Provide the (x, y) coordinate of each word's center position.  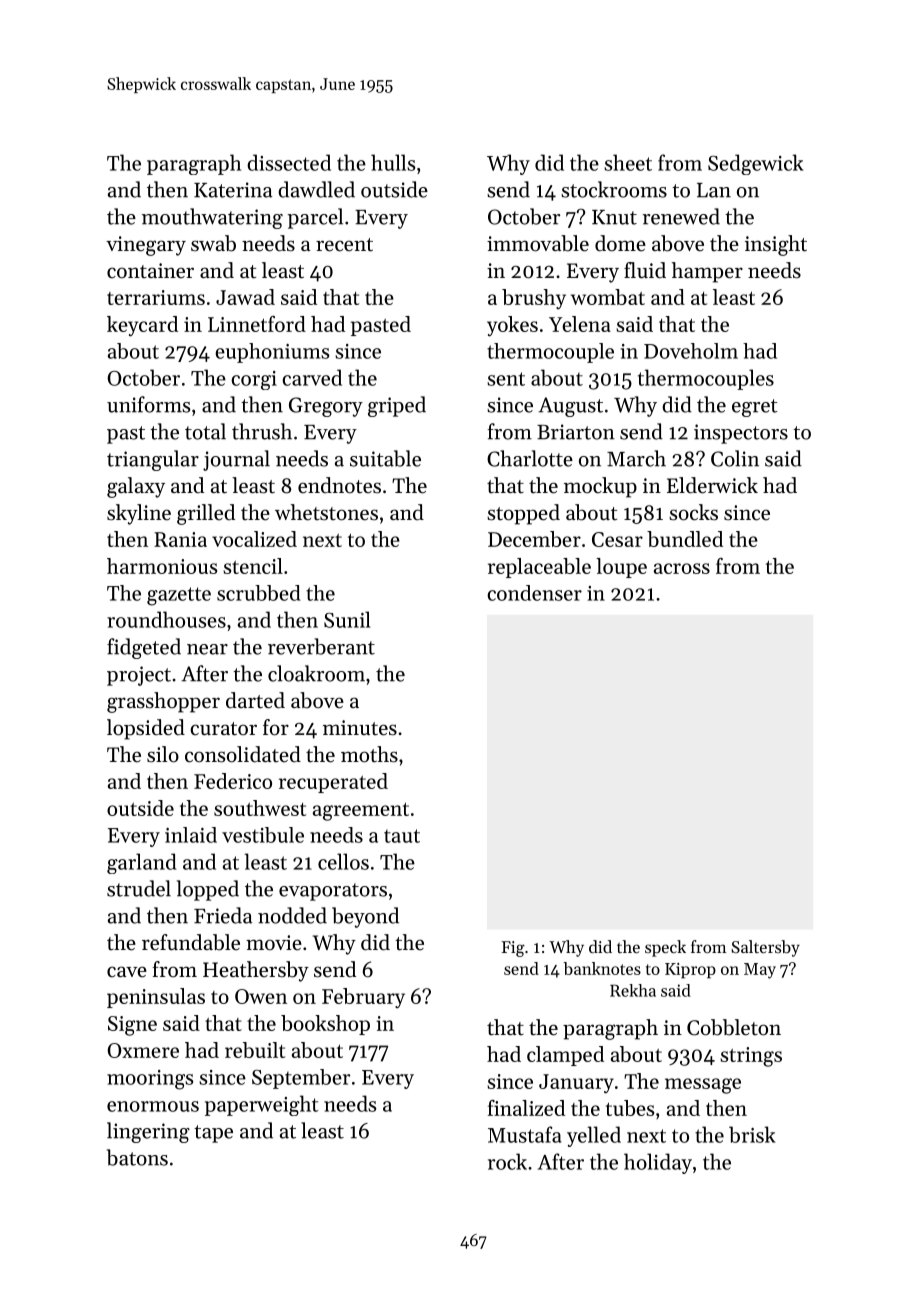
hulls (393, 162)
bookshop (325, 1025)
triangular (153, 460)
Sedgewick (755, 164)
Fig (513, 949)
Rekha (633, 990)
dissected (289, 162)
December (534, 539)
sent (506, 379)
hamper (707, 272)
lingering (148, 1132)
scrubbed (259, 593)
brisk (752, 1134)
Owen (261, 996)
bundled (685, 539)
